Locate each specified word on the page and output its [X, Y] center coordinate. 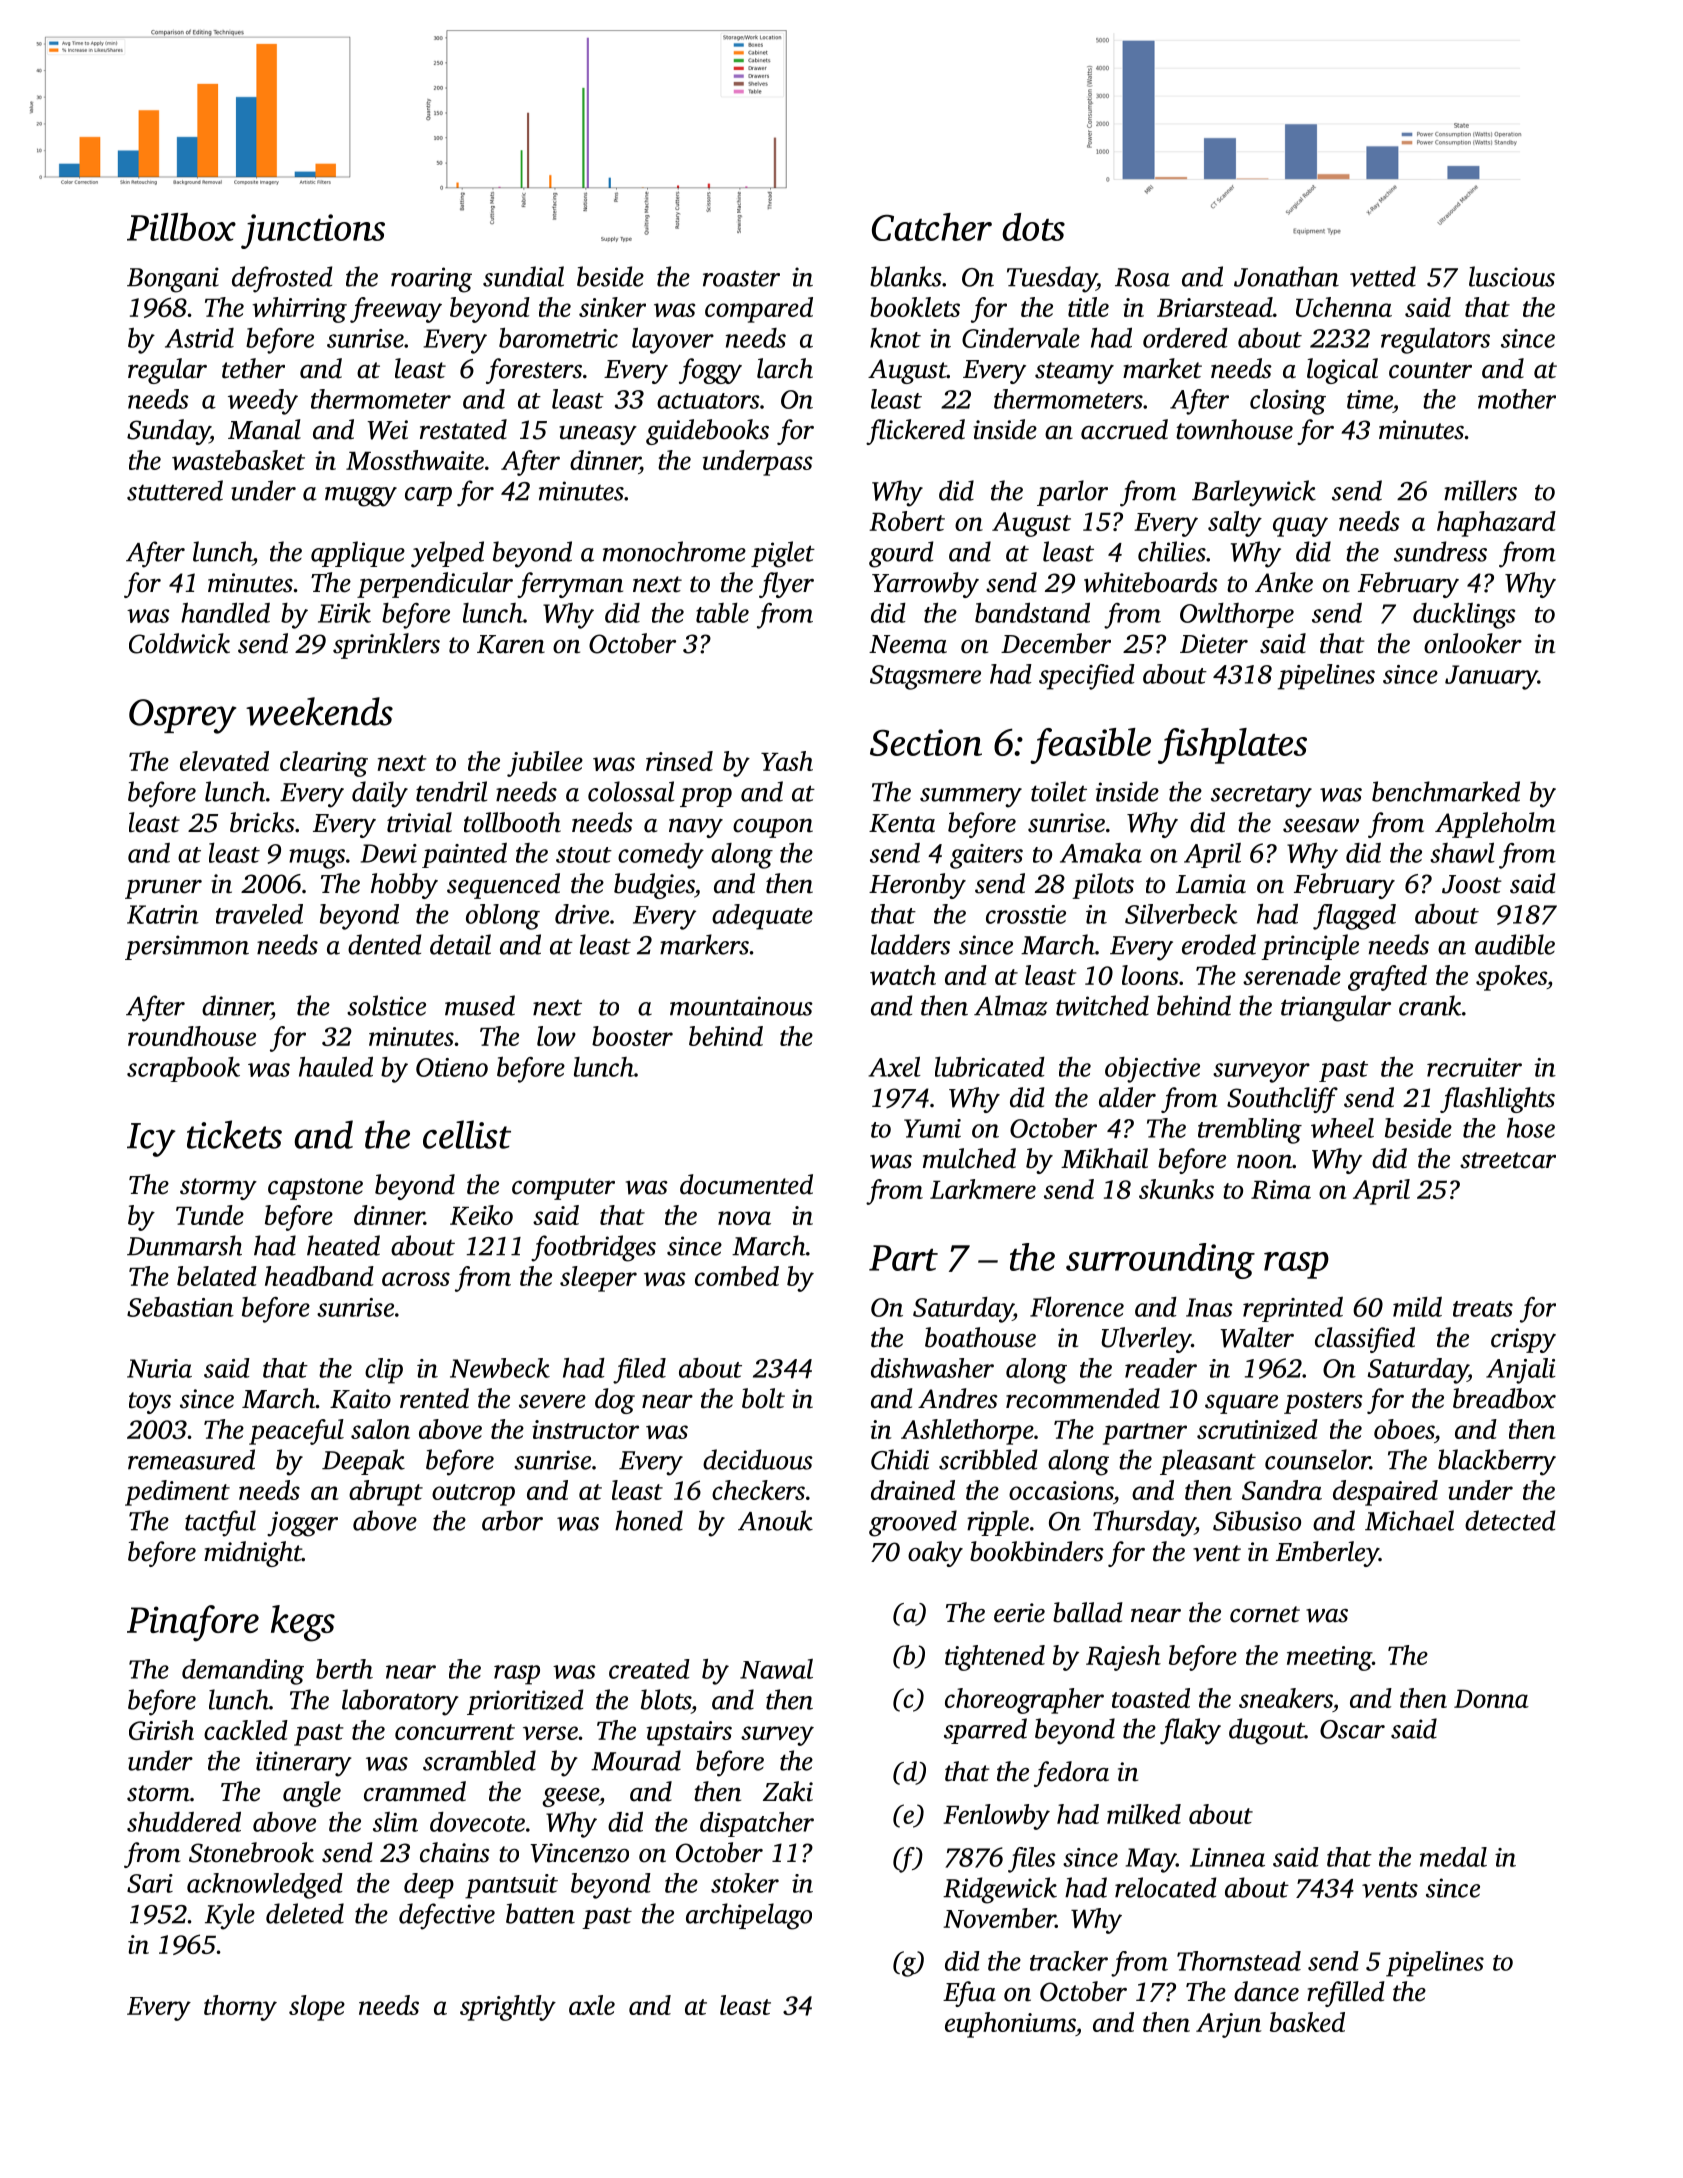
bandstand [1032, 613]
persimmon [187, 947]
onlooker [1473, 643]
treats [1483, 1309]
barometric [558, 338]
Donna [1491, 1699]
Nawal [776, 1669]
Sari [150, 1883]
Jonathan [1286, 276]
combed [737, 1276]
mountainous [741, 1006]
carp [428, 496]
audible [1515, 944]
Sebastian [180, 1307]
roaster [741, 278]
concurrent [455, 1732]
